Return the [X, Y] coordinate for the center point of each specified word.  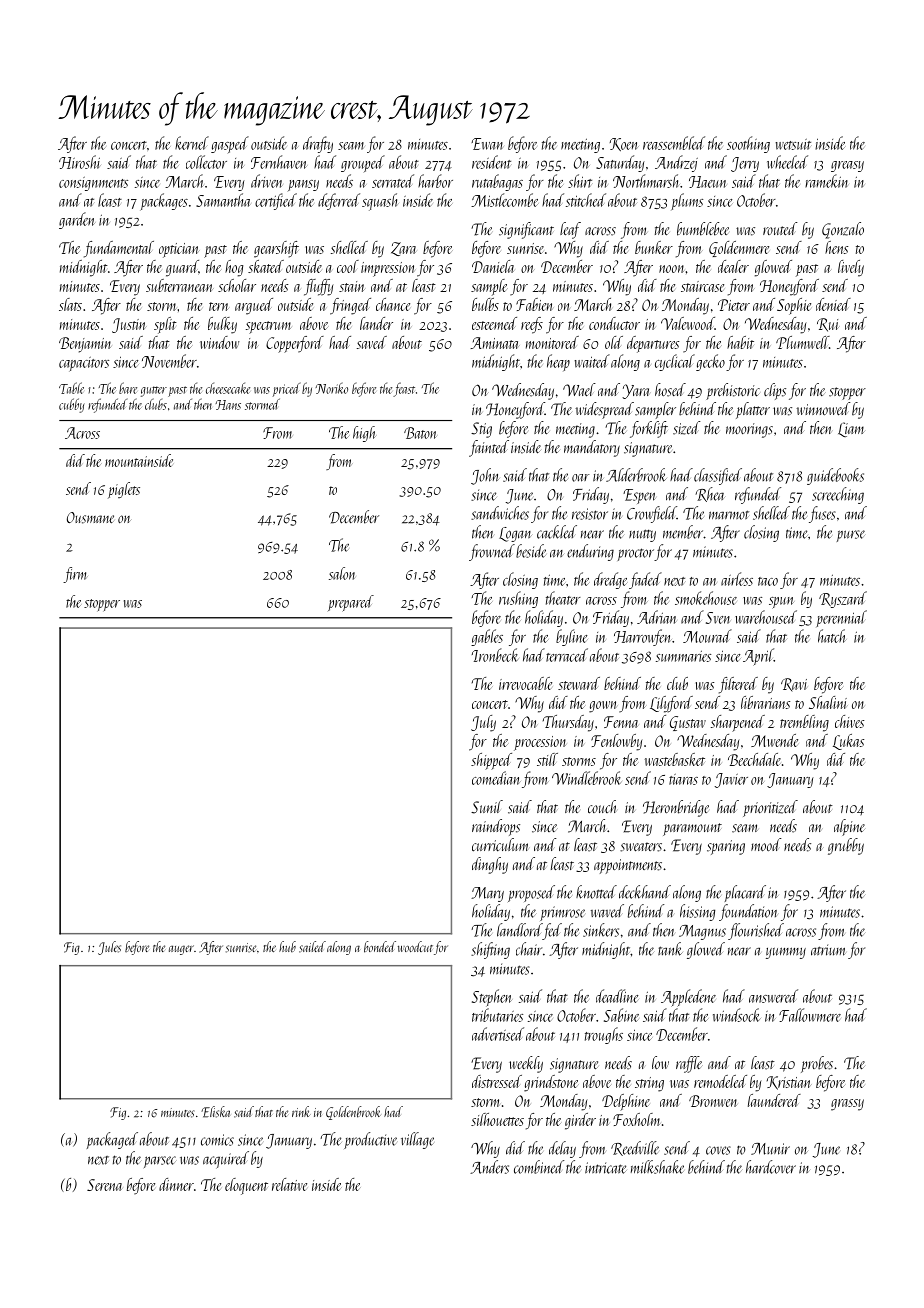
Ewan [487, 144]
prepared [351, 603]
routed [780, 228]
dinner [176, 1184]
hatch [832, 636]
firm [75, 575]
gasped [230, 144]
